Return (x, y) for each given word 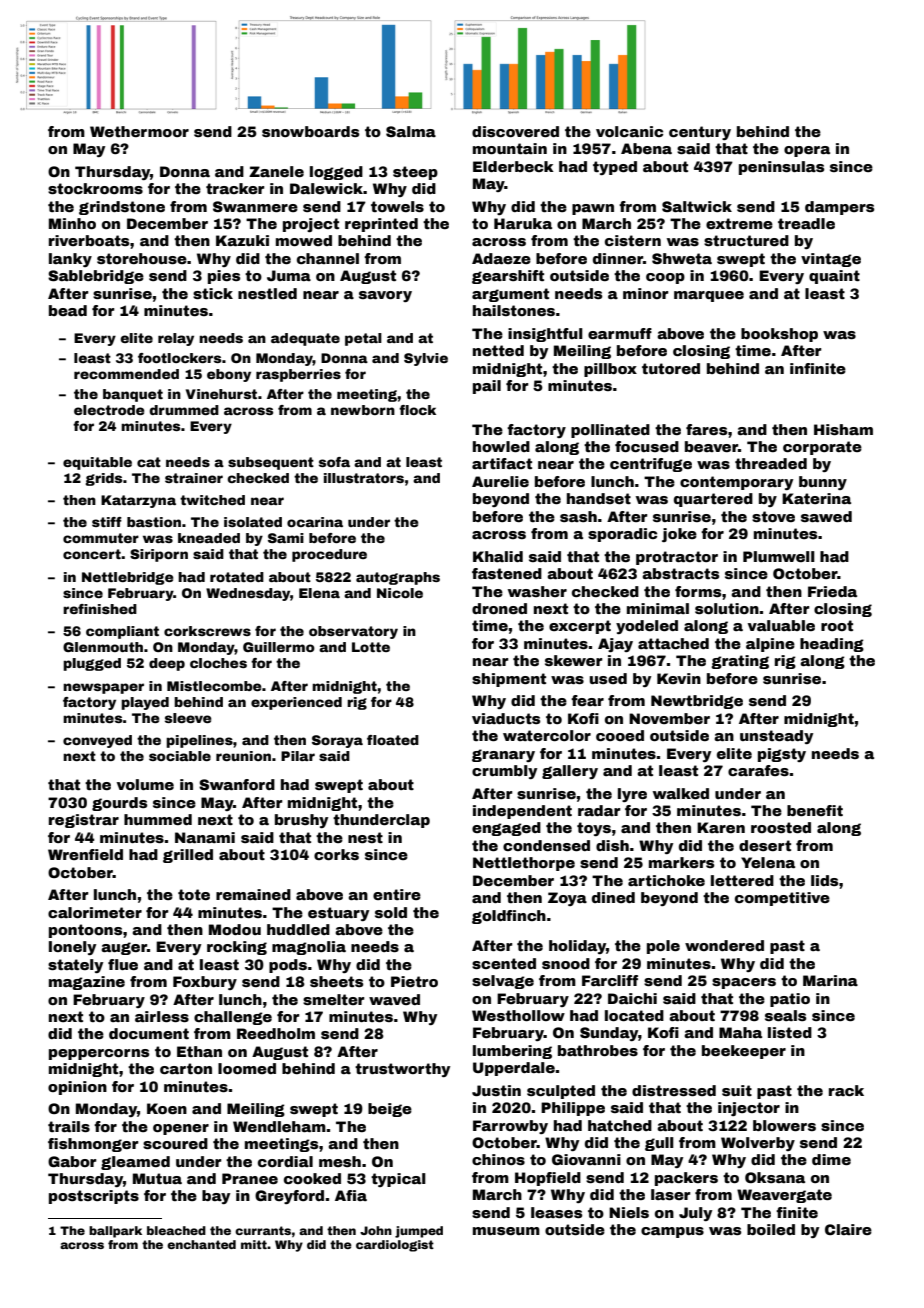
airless (162, 1016)
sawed (826, 516)
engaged (506, 829)
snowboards (310, 131)
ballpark (115, 1232)
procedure (329, 555)
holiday (577, 947)
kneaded (209, 538)
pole (663, 947)
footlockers (179, 358)
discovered (515, 131)
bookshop (779, 335)
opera (807, 151)
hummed (158, 819)
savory (385, 296)
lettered (742, 880)
